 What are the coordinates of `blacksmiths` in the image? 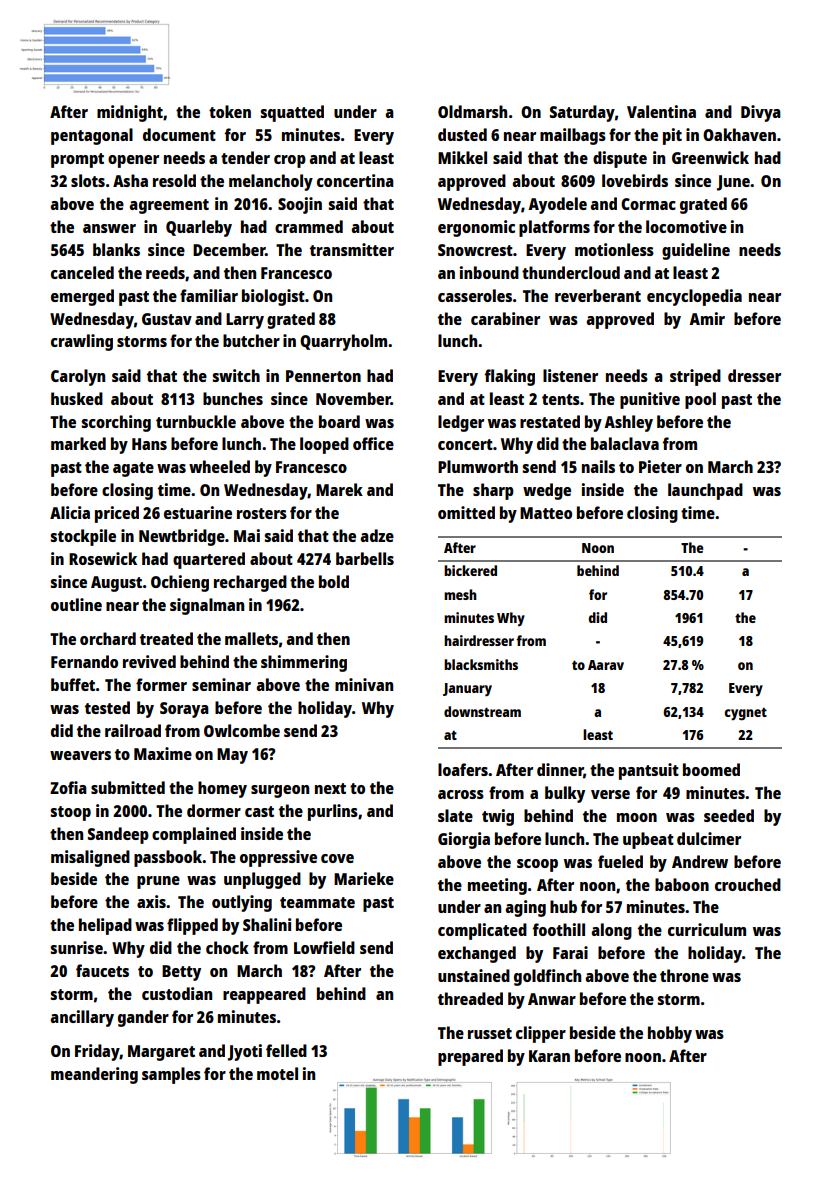 It's located at (481, 664).
